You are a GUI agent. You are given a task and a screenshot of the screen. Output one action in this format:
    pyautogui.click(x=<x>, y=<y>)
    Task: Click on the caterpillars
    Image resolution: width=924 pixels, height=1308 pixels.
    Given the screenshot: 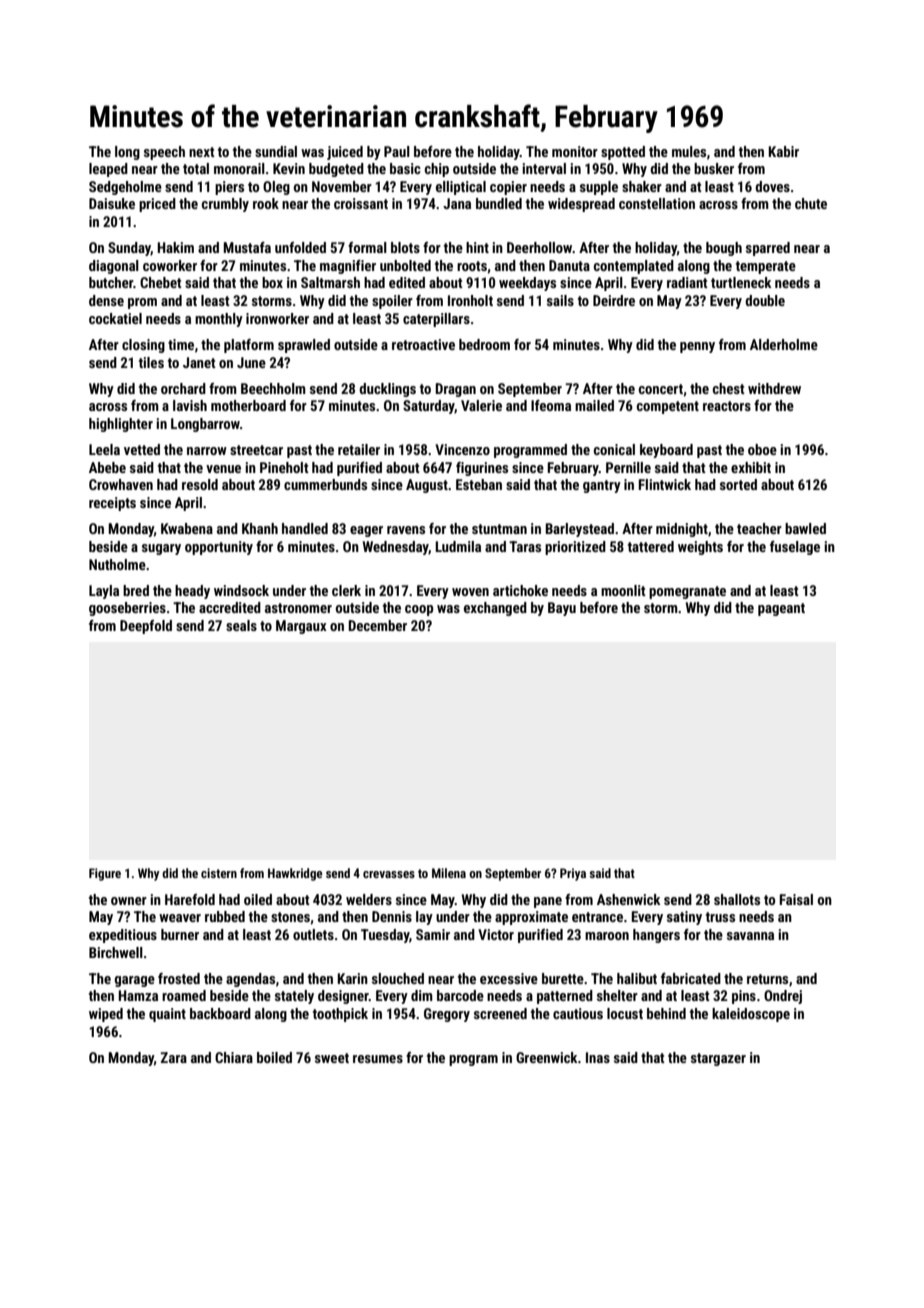 What is the action you would take?
    pyautogui.click(x=436, y=320)
